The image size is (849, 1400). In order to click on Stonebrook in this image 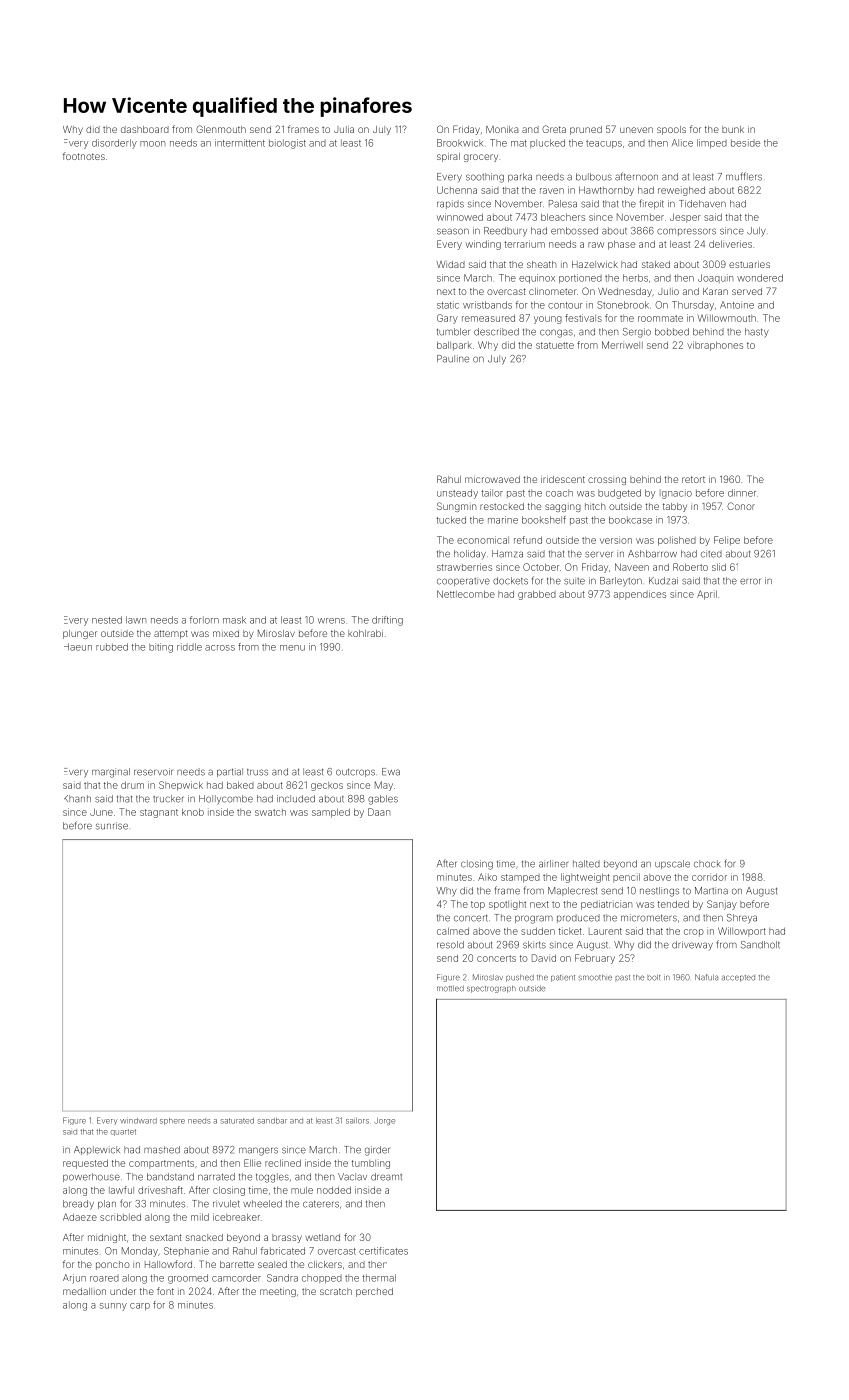, I will do `click(623, 305)`.
